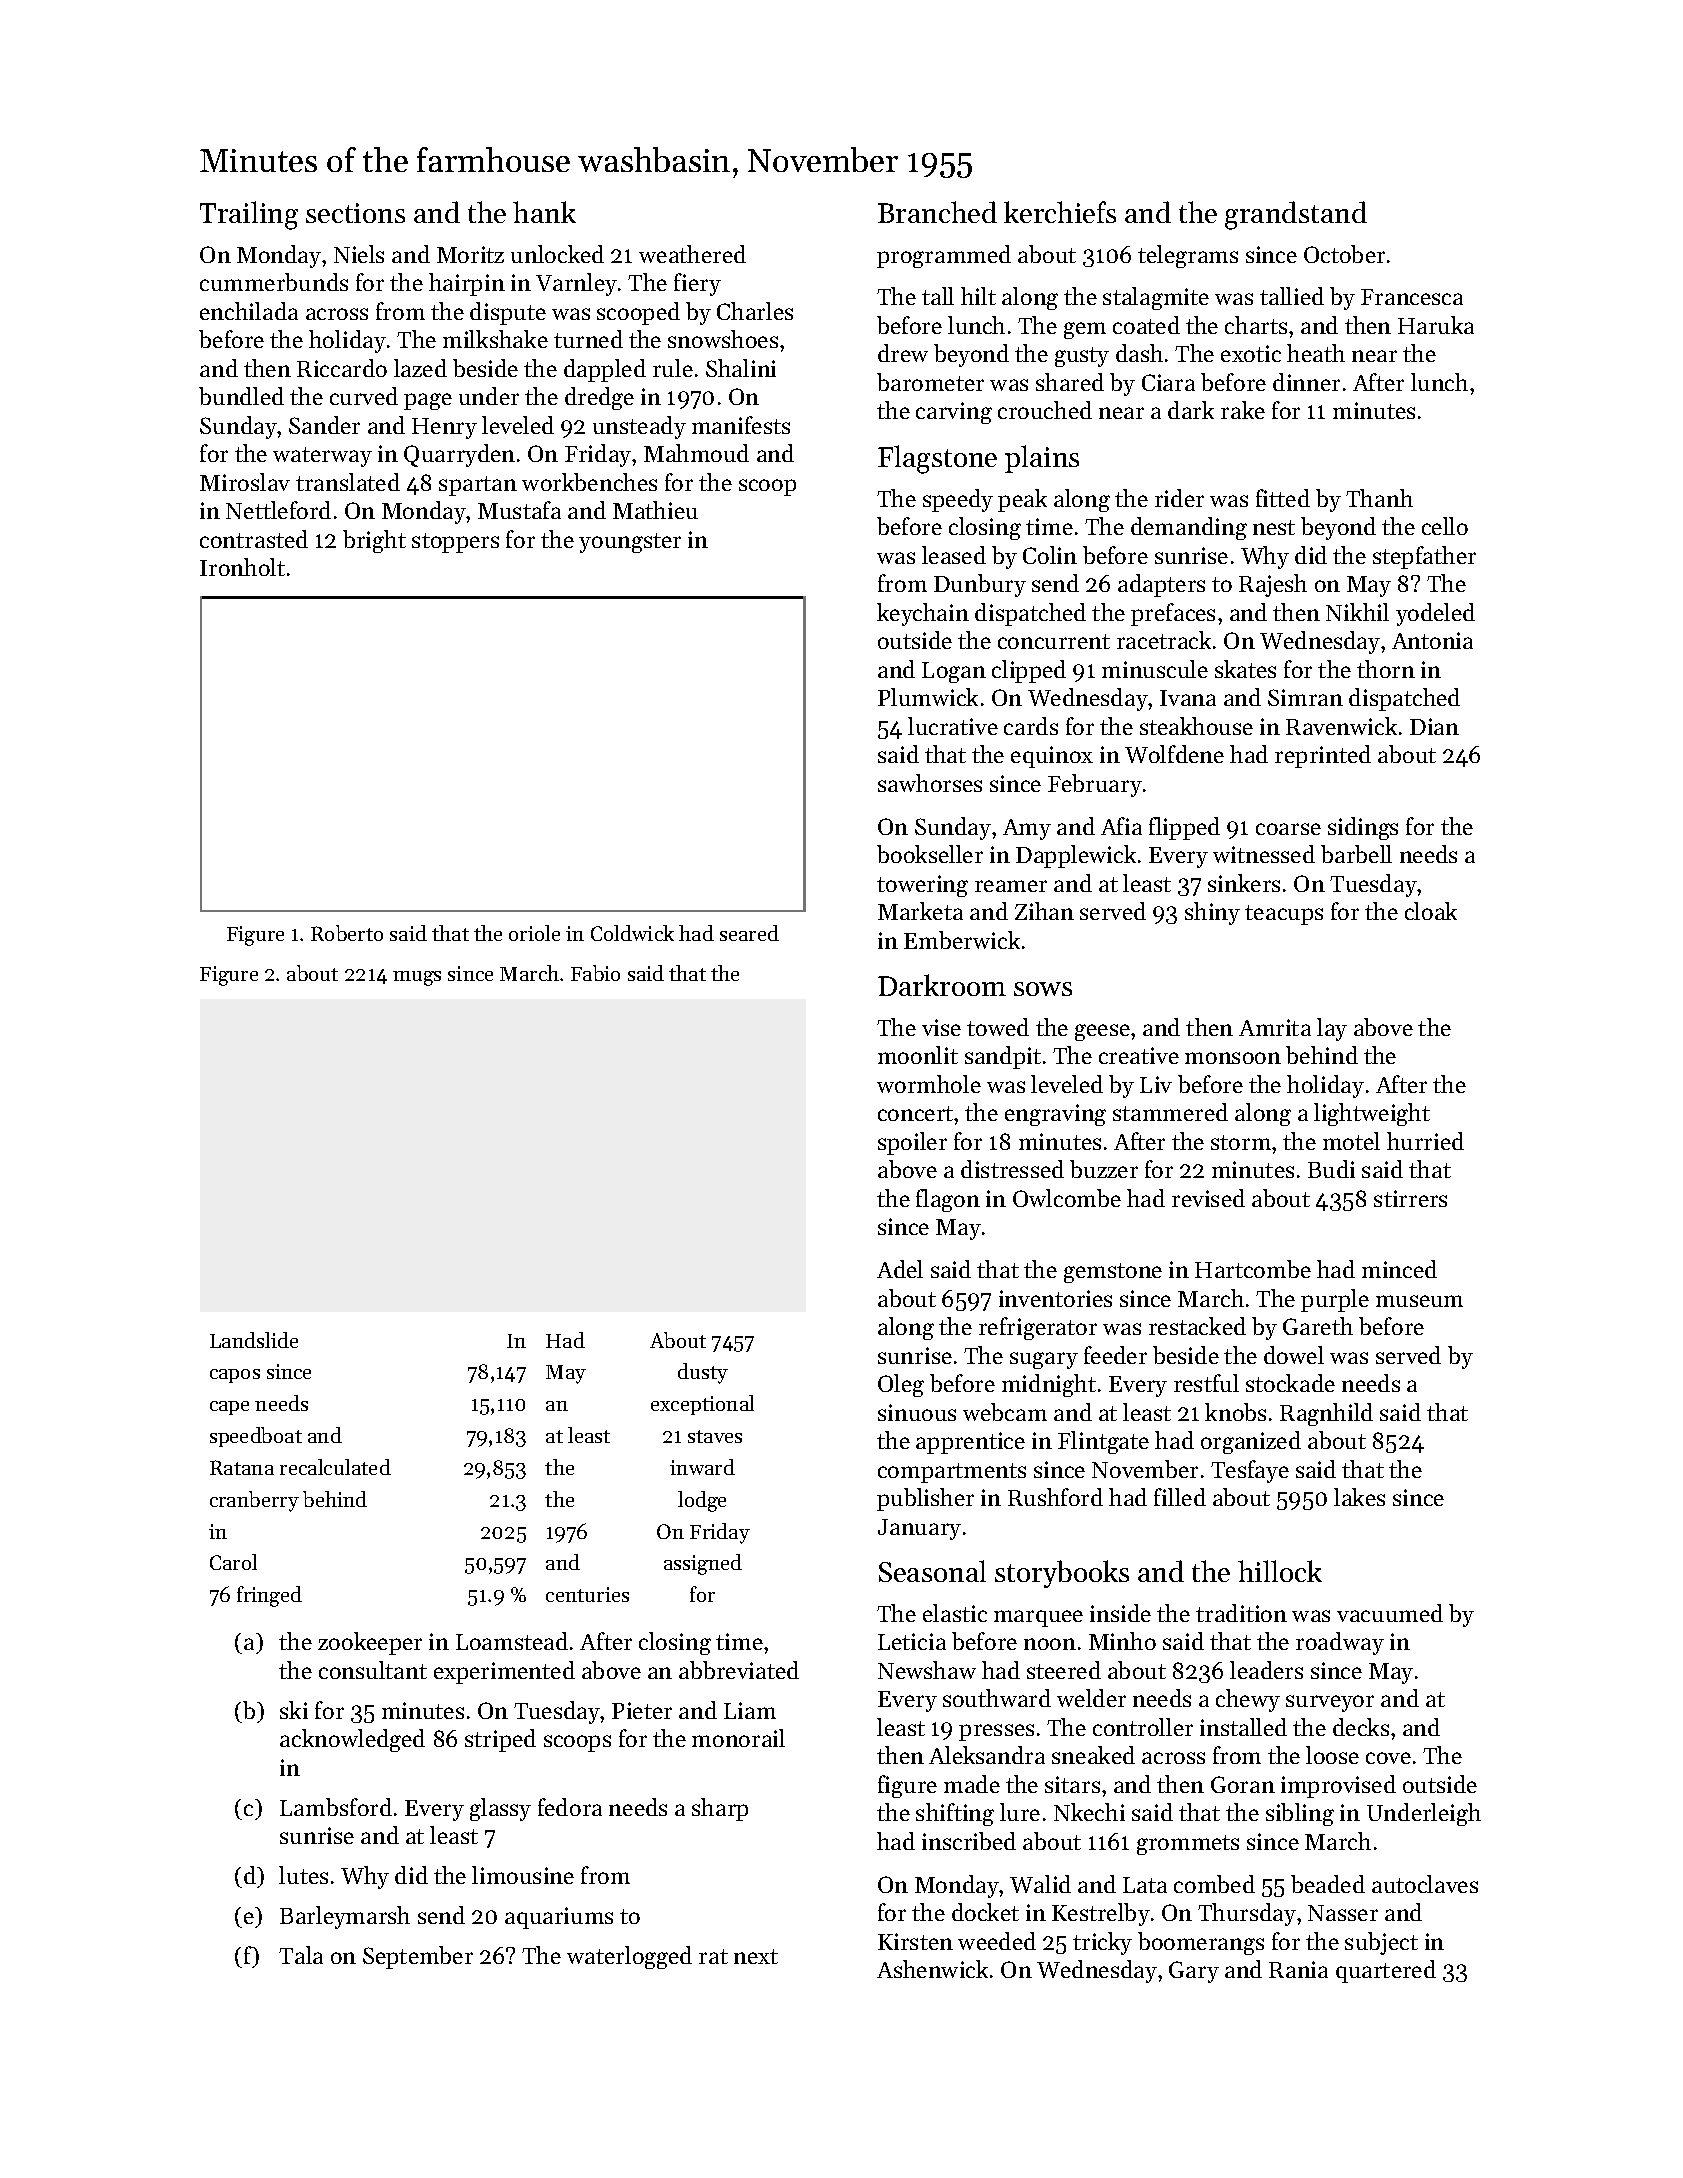 This image has width=1683, height=2178. Describe the element at coordinates (923, 614) in the image. I see `keychain` at that location.
